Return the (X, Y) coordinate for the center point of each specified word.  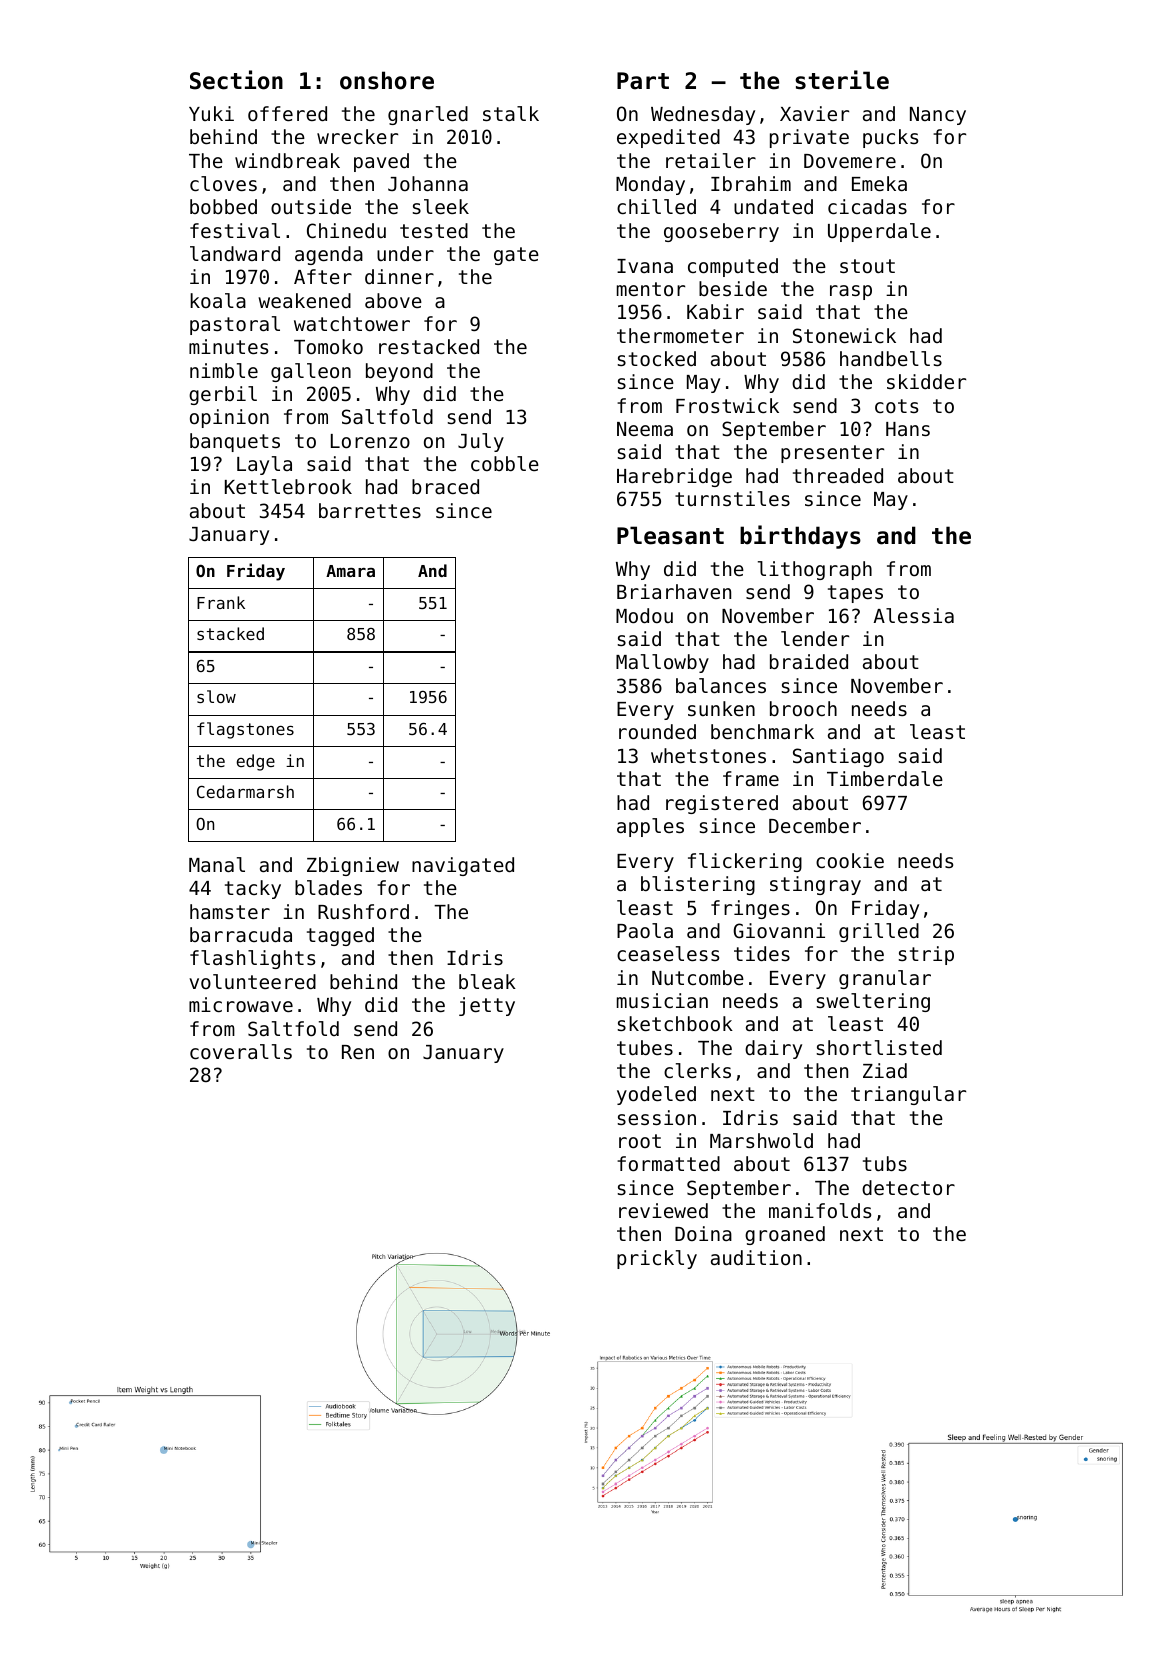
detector (908, 1187)
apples (650, 827)
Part (643, 81)
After (323, 276)
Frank (221, 602)
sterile (842, 80)
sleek (441, 206)
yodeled (656, 1095)
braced (445, 486)
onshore (387, 80)
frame (751, 778)
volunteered (252, 981)
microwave (241, 1004)
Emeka (879, 183)
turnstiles (732, 498)
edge (256, 762)
